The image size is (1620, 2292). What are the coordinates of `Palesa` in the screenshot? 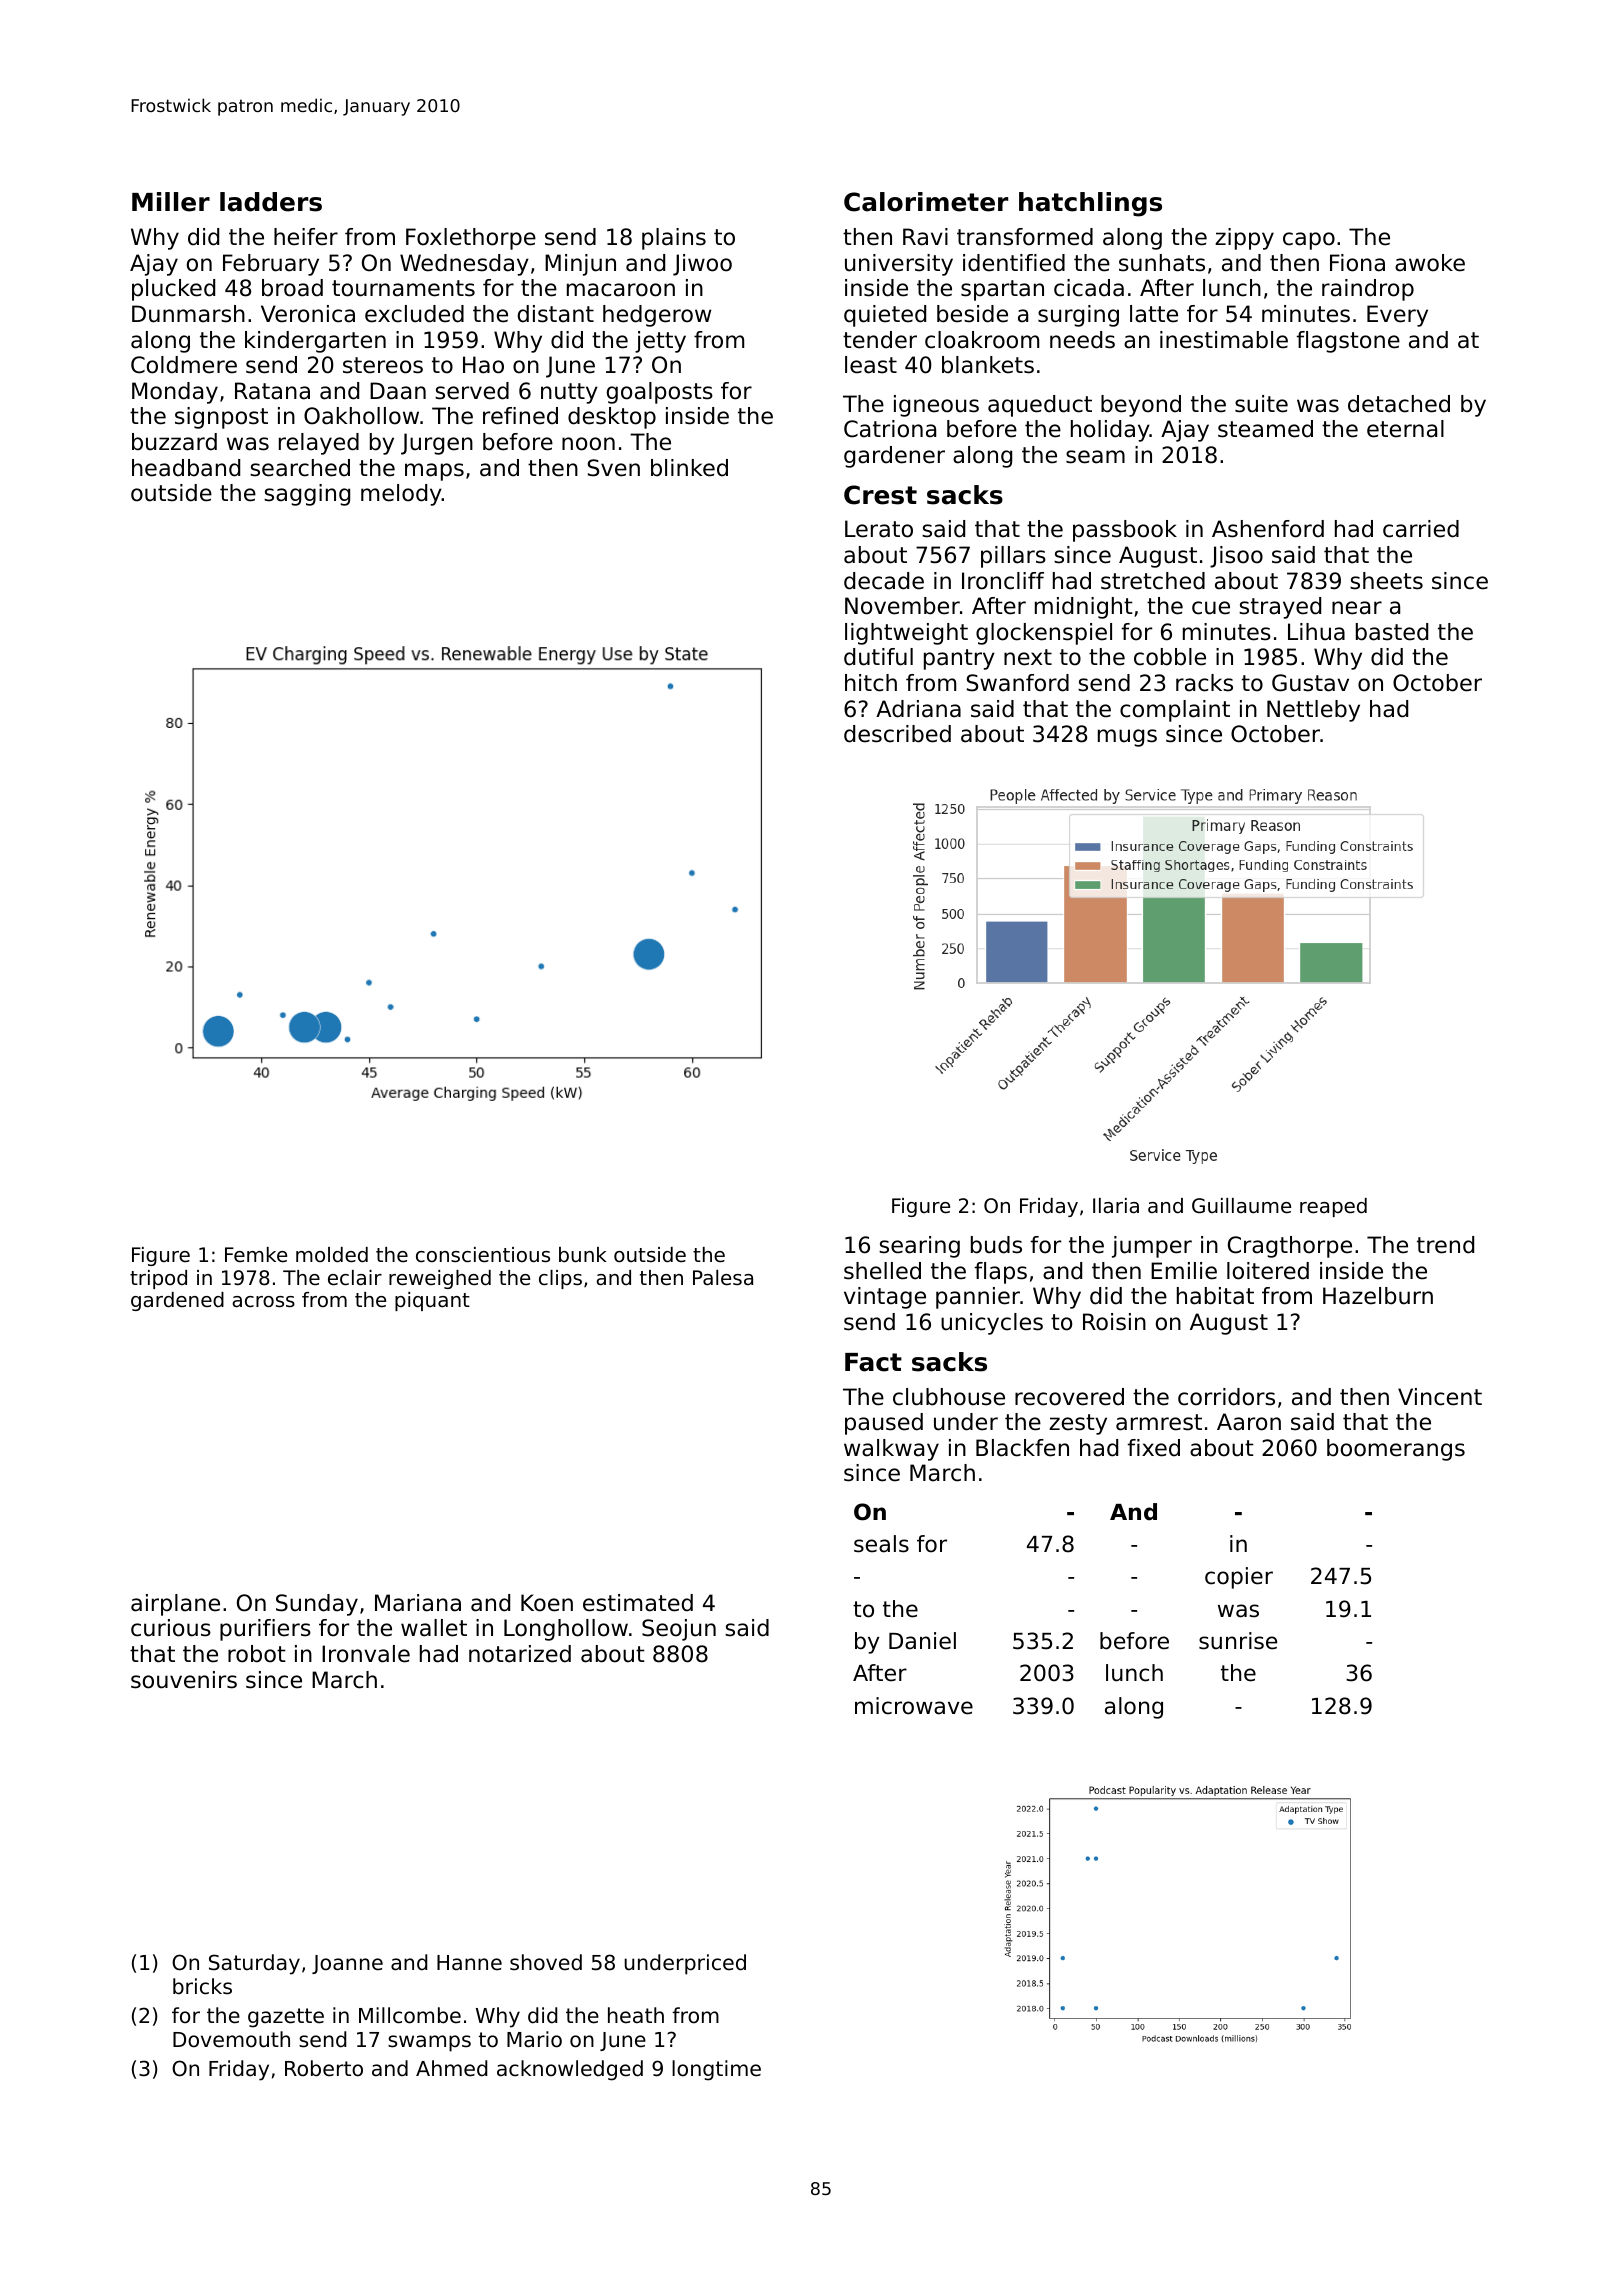 It's located at (723, 1278).
